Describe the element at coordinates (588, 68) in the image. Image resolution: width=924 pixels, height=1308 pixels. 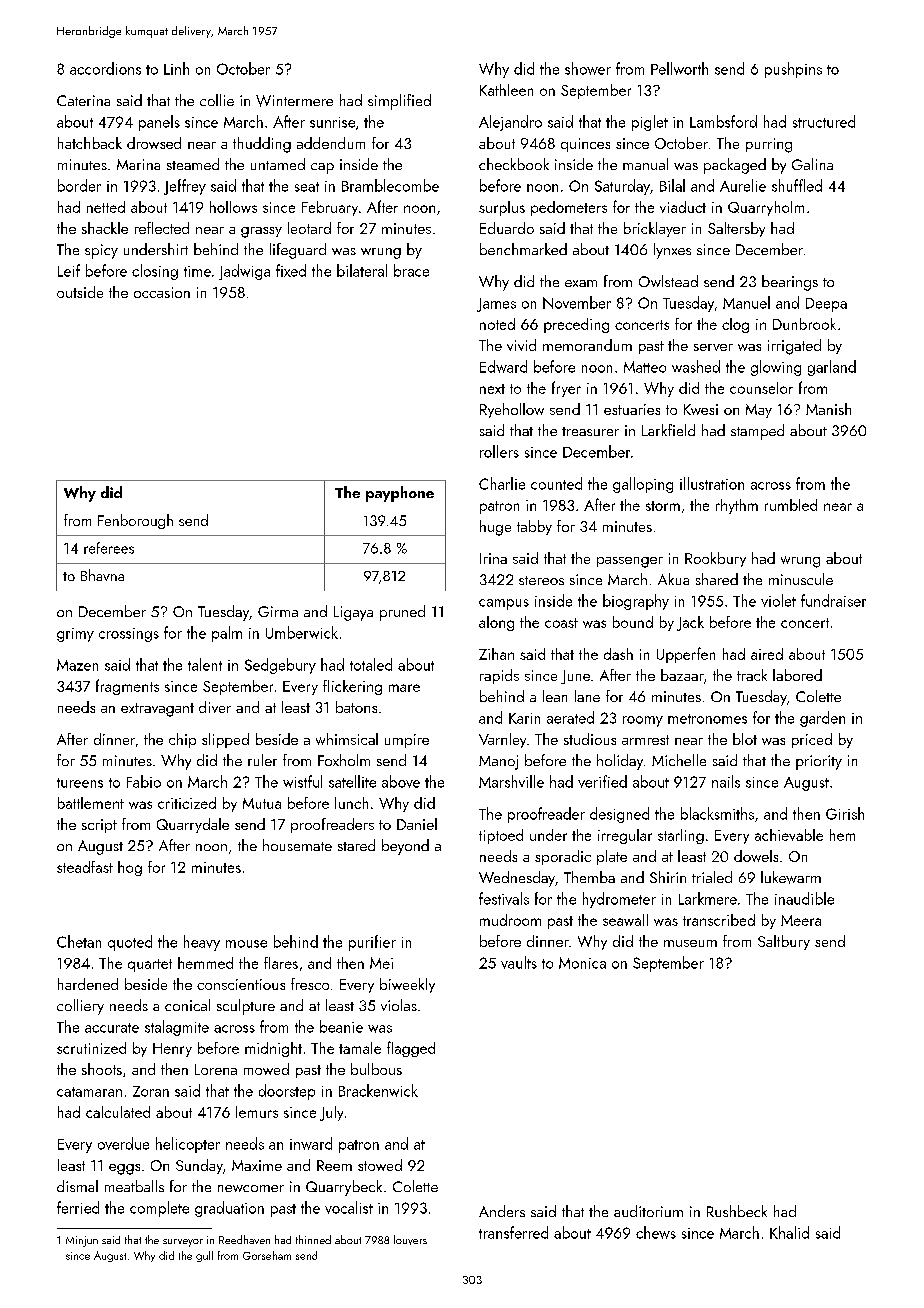
I see `shower` at that location.
